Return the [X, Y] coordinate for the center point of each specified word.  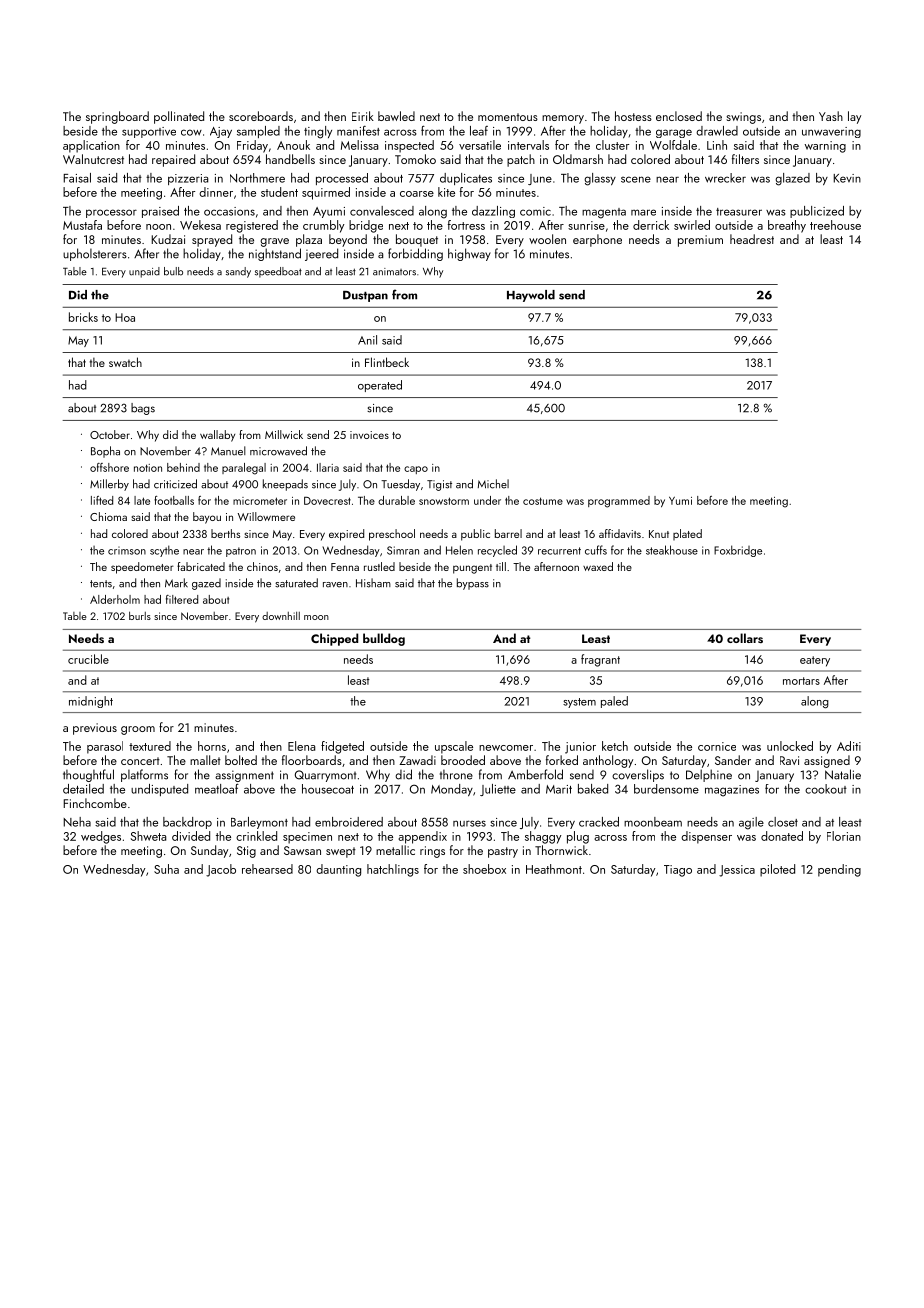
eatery [815, 661]
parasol [105, 747]
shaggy [543, 837]
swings [743, 118]
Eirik [363, 116]
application [91, 146]
